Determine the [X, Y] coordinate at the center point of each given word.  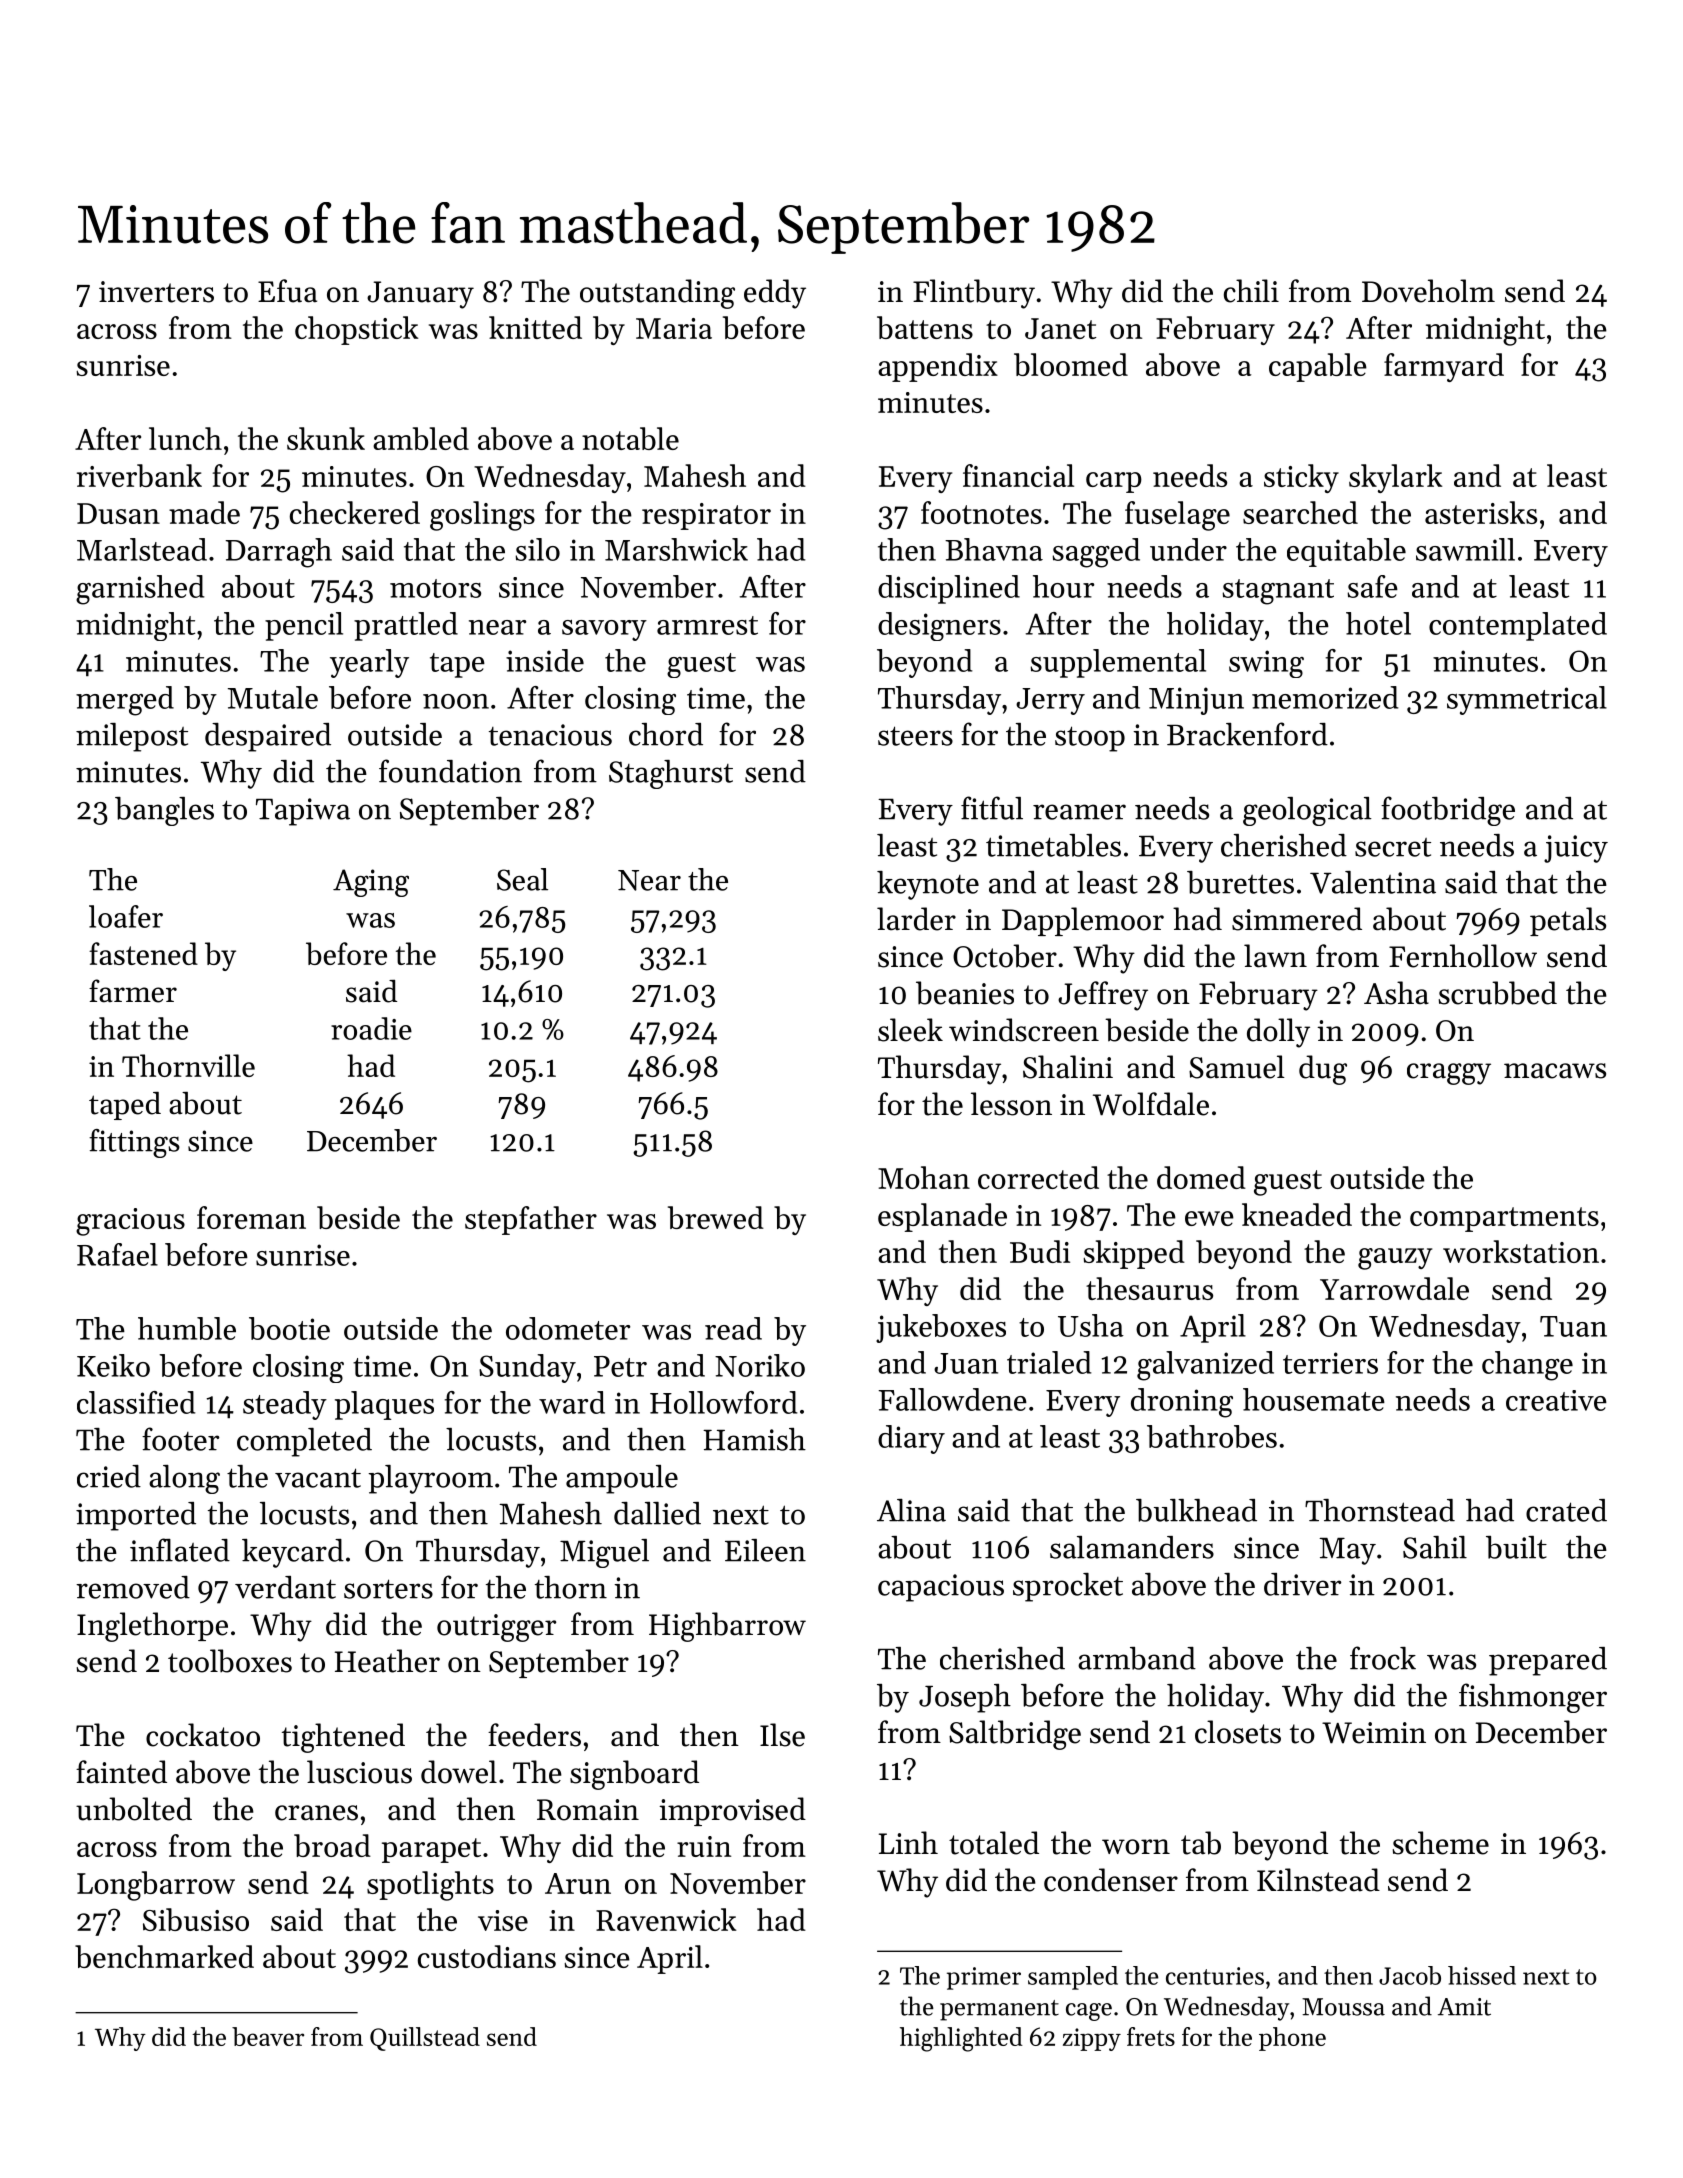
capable [1318, 367]
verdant [285, 1587]
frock [1383, 1658]
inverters [156, 292]
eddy [775, 294]
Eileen [765, 1550]
